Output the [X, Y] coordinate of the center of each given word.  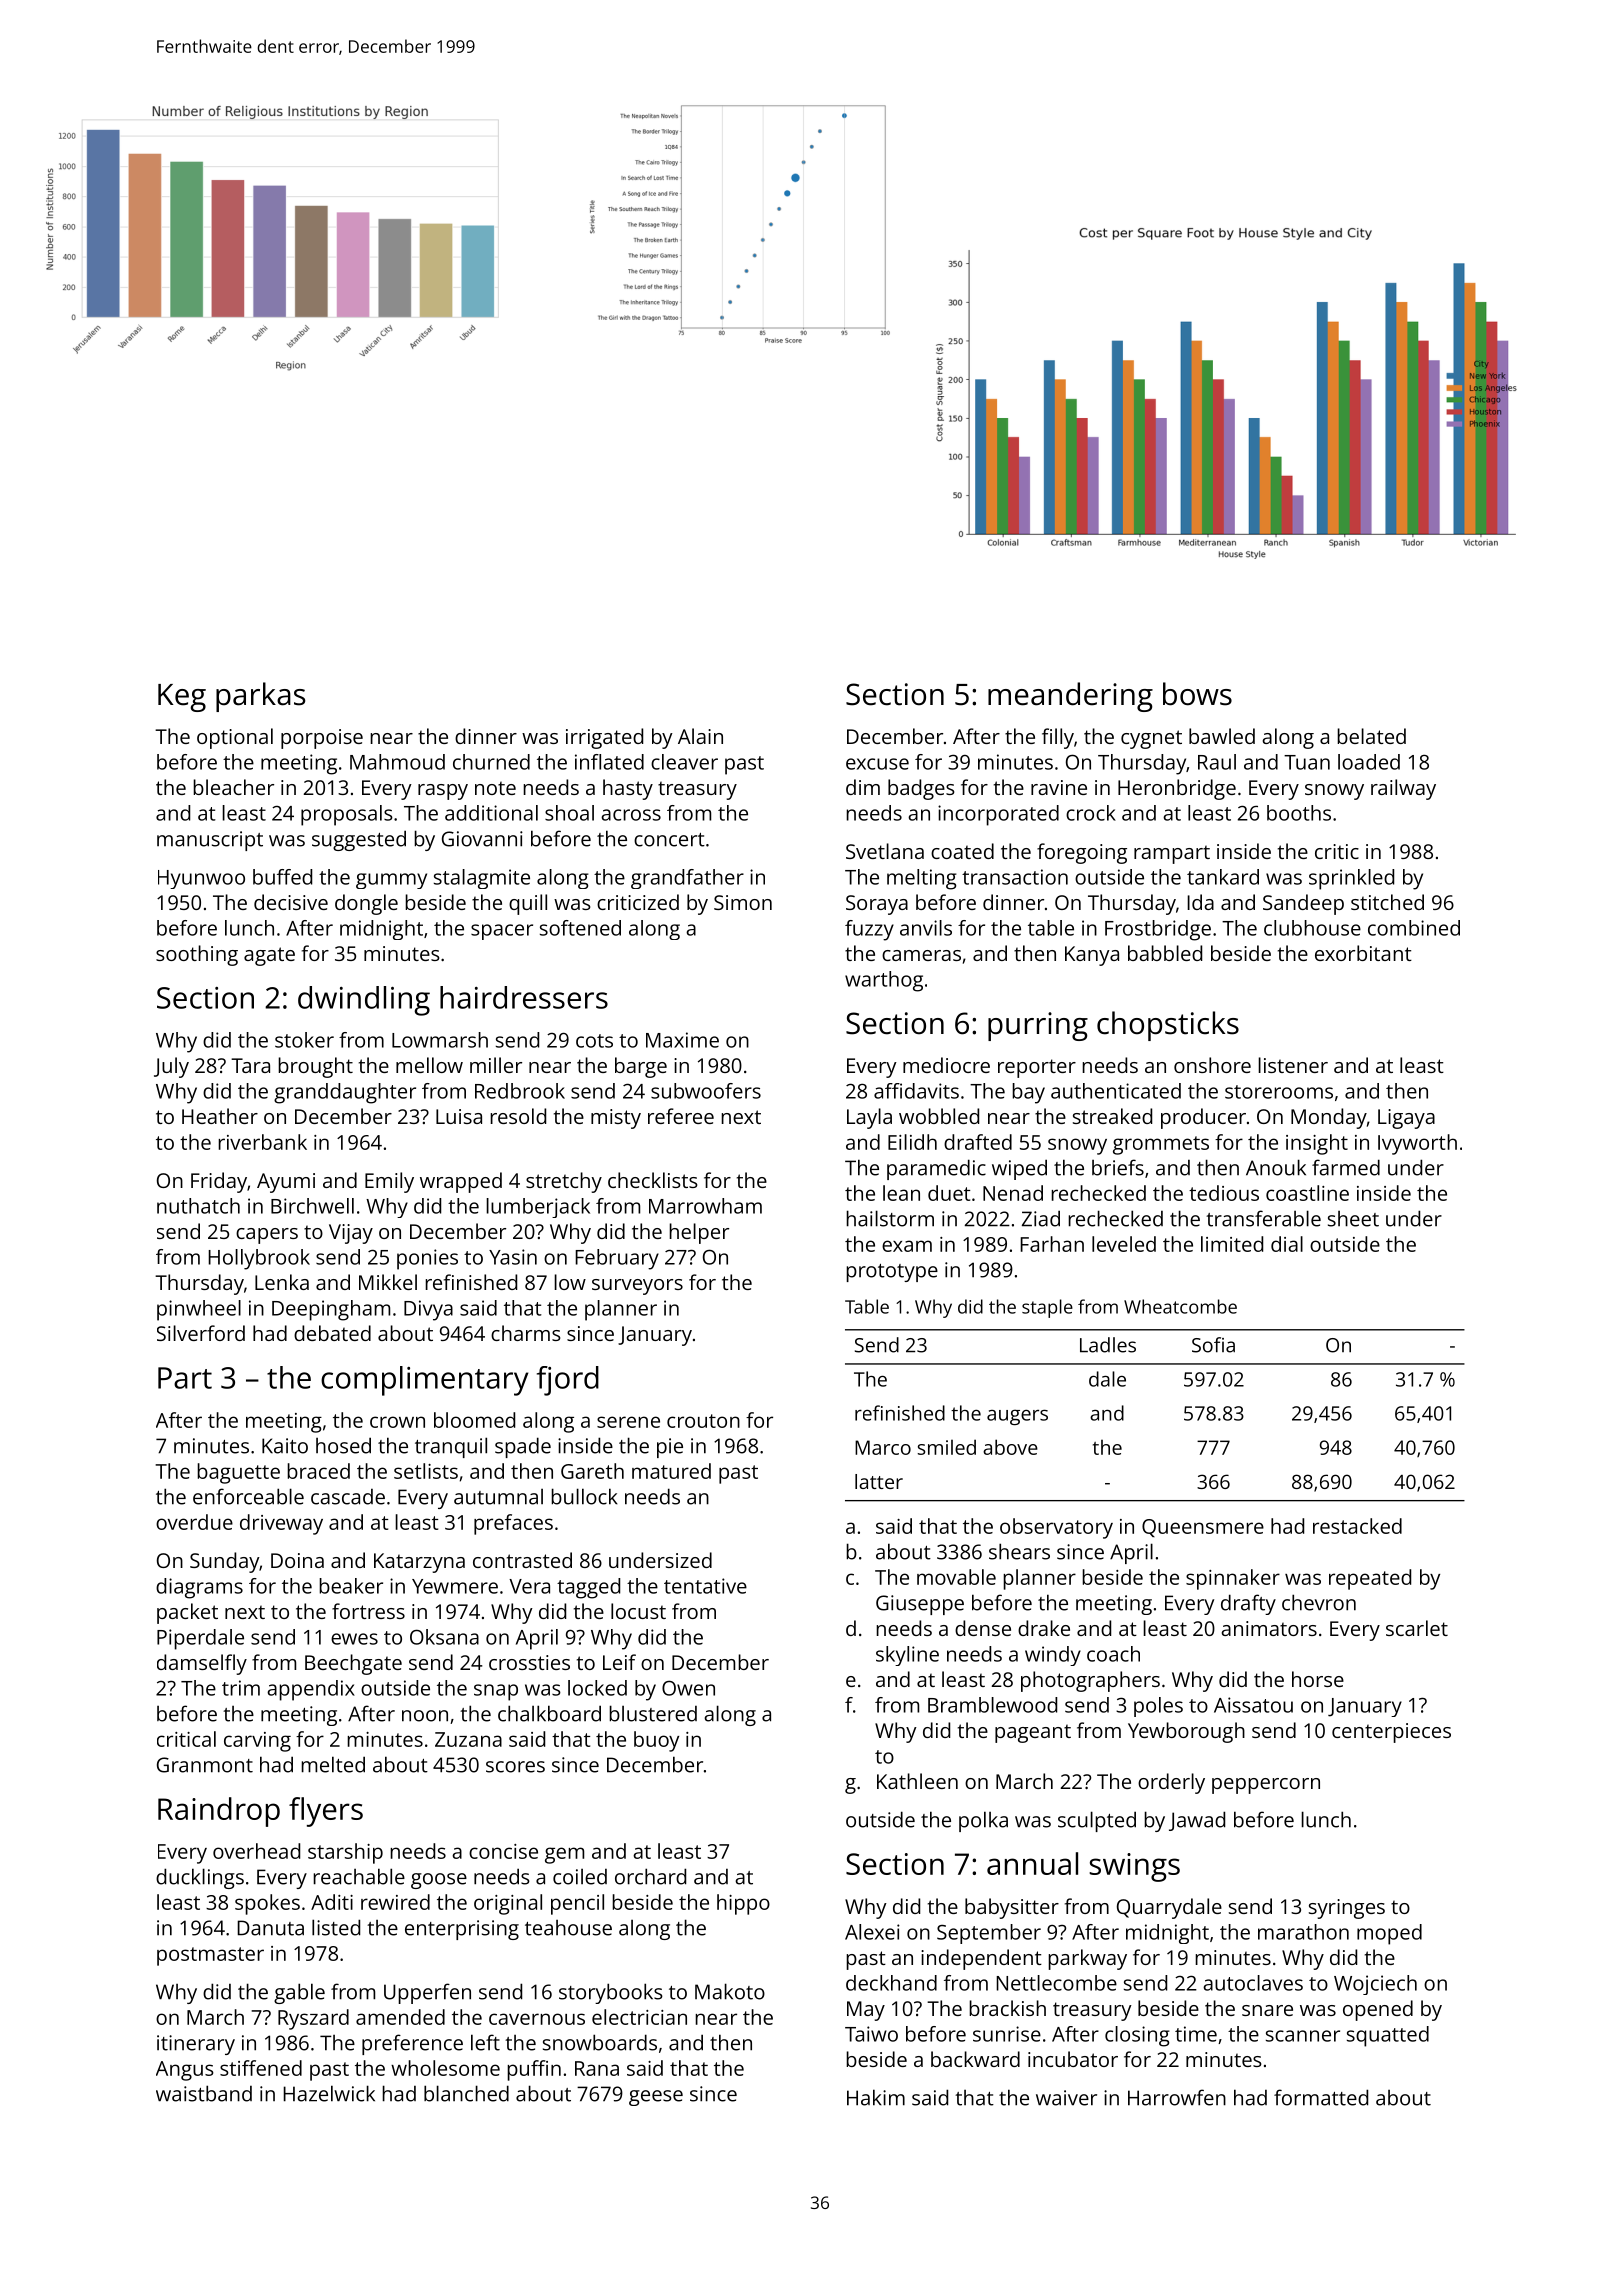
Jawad [1197, 1821]
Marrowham [705, 1206]
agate [269, 956]
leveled [1124, 1244]
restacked [1357, 1526]
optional [235, 738]
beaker [351, 1586]
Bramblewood [992, 1705]
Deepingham [331, 1310]
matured [671, 1471]
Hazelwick [329, 2093]
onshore [1212, 1065]
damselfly [202, 1664]
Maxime [682, 1040]
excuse [877, 764]
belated [1371, 736]
